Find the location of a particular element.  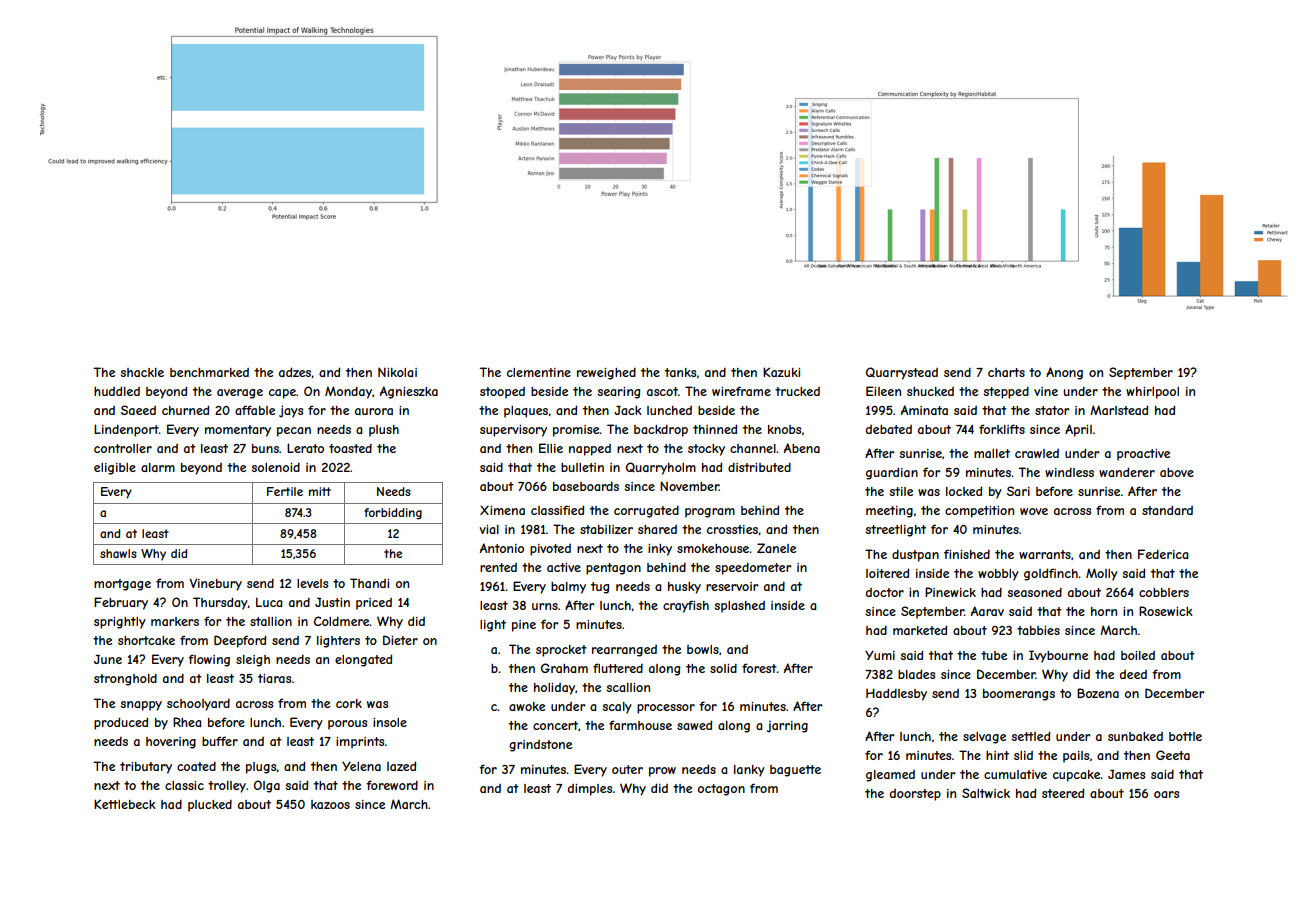

Molly is located at coordinates (1102, 574).
